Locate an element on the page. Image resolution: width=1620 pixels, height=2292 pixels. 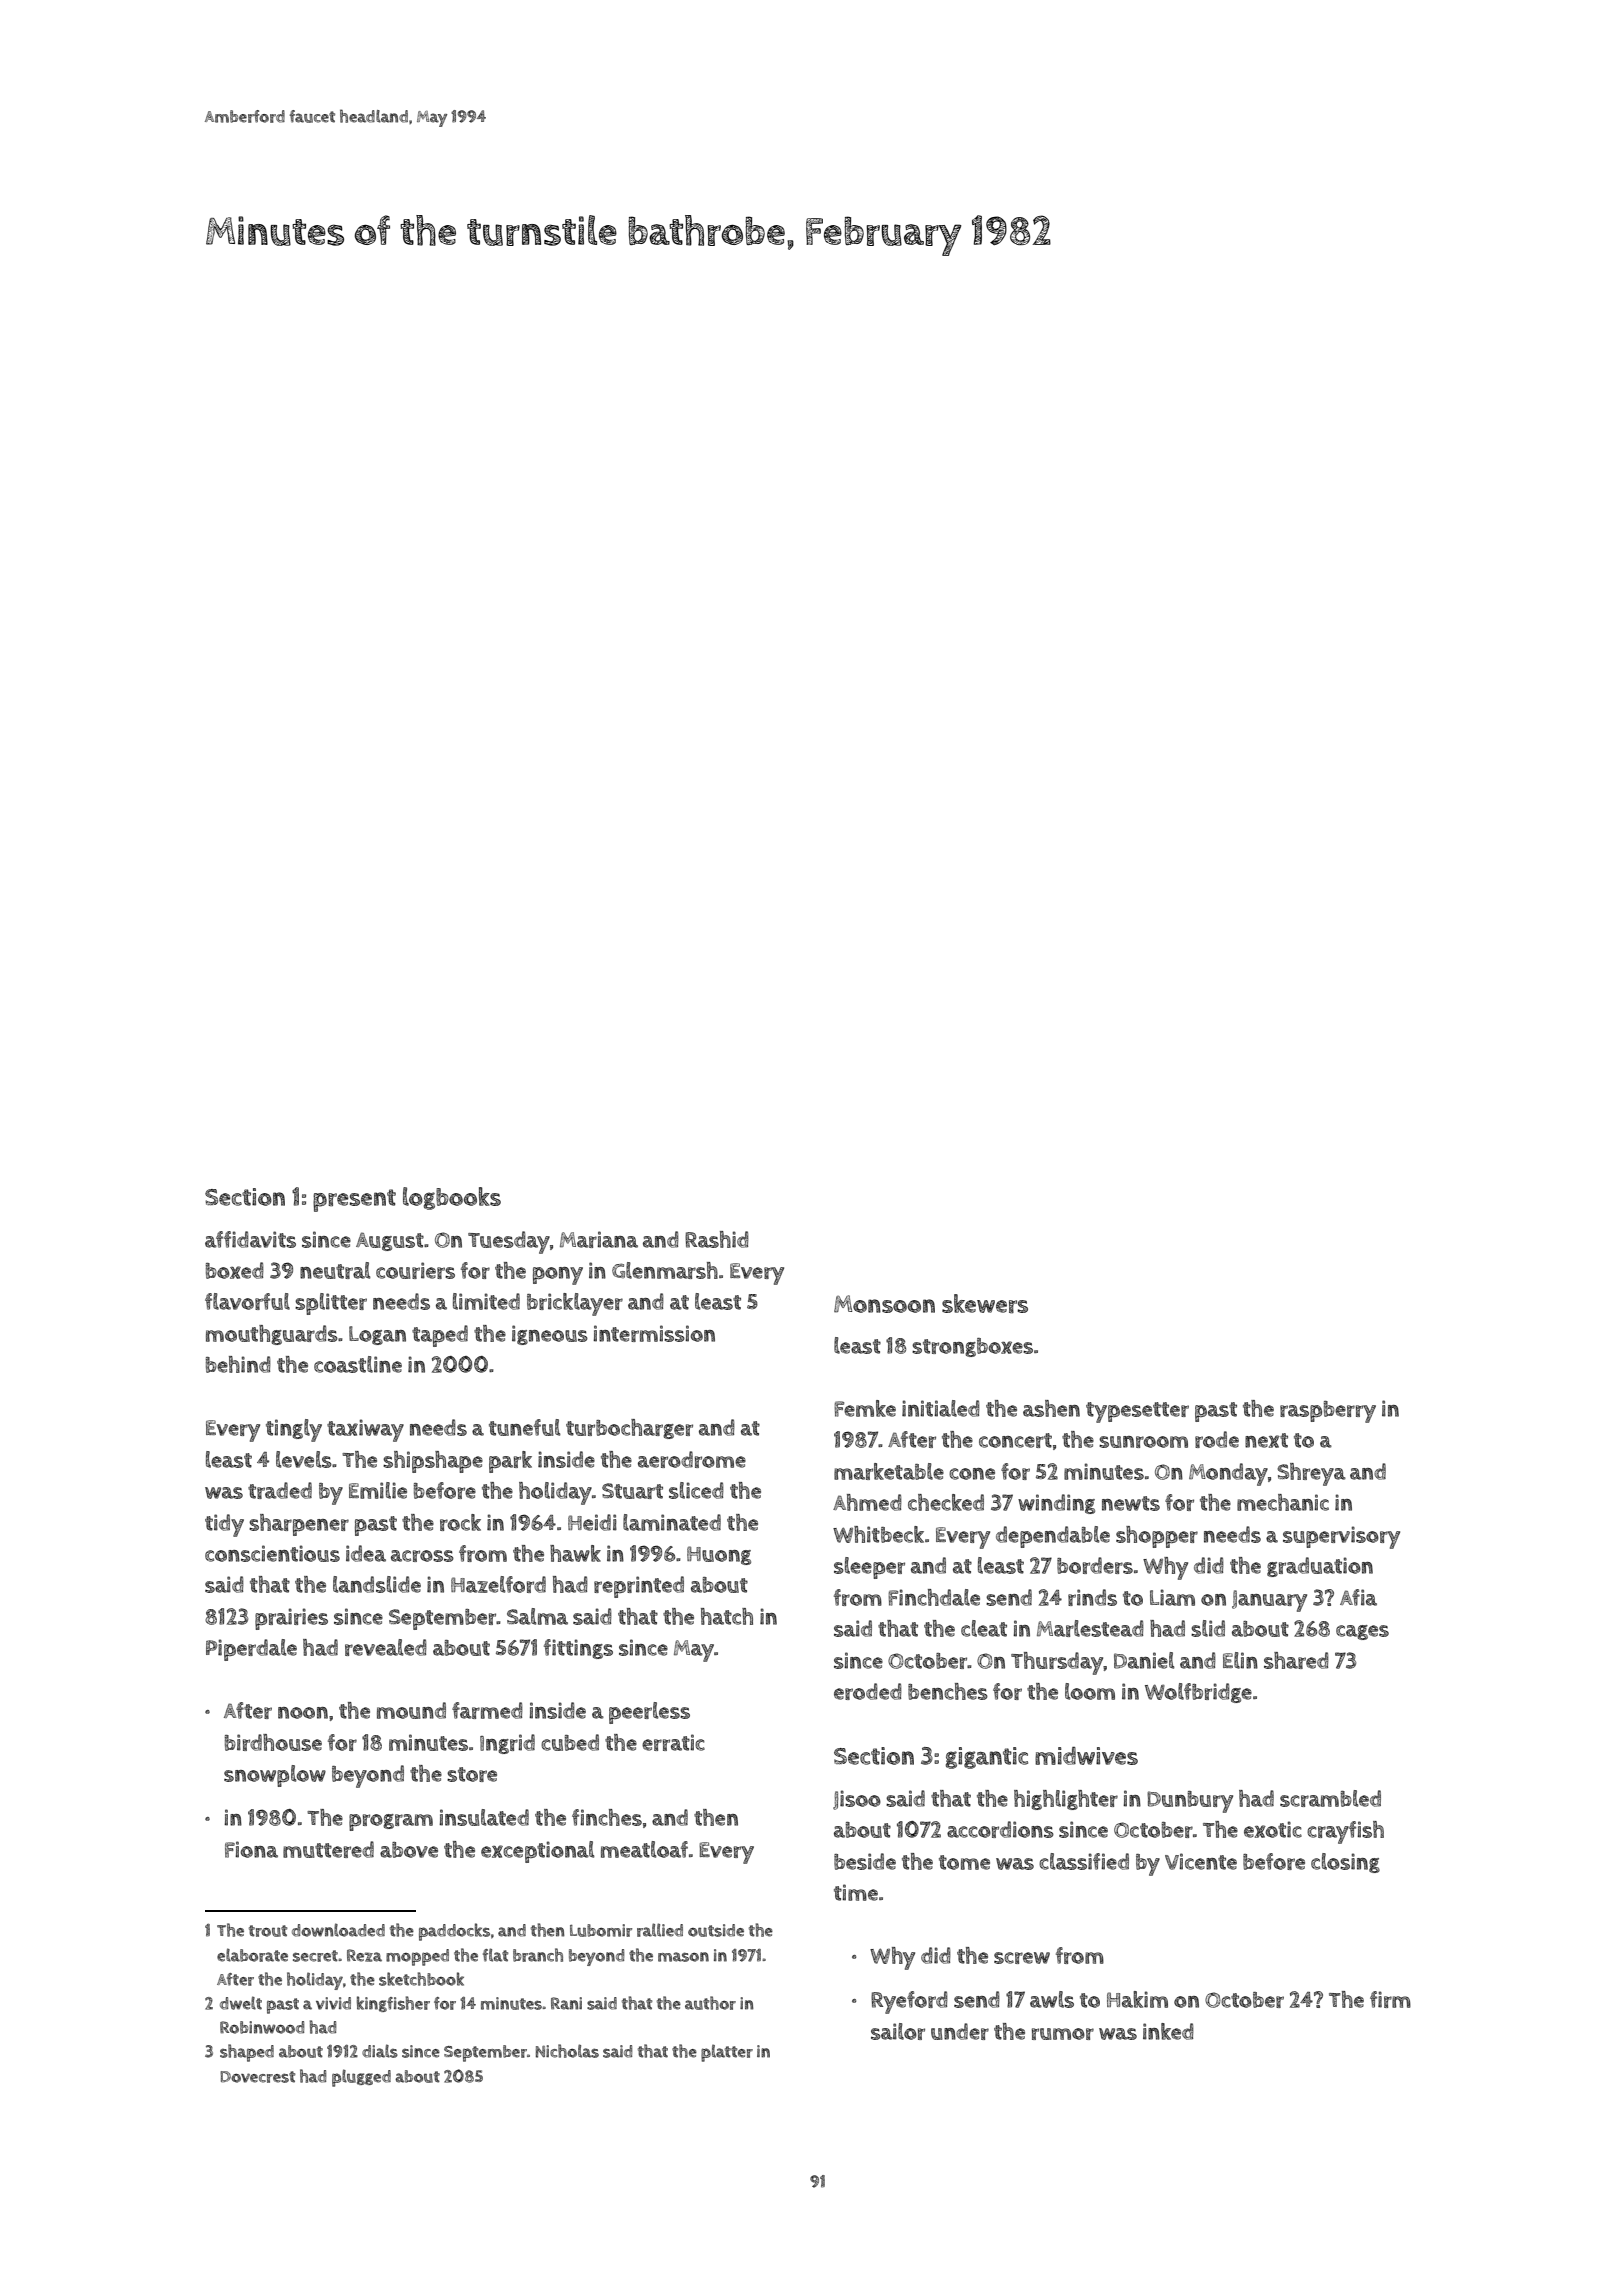
Ahmed is located at coordinates (867, 1502).
